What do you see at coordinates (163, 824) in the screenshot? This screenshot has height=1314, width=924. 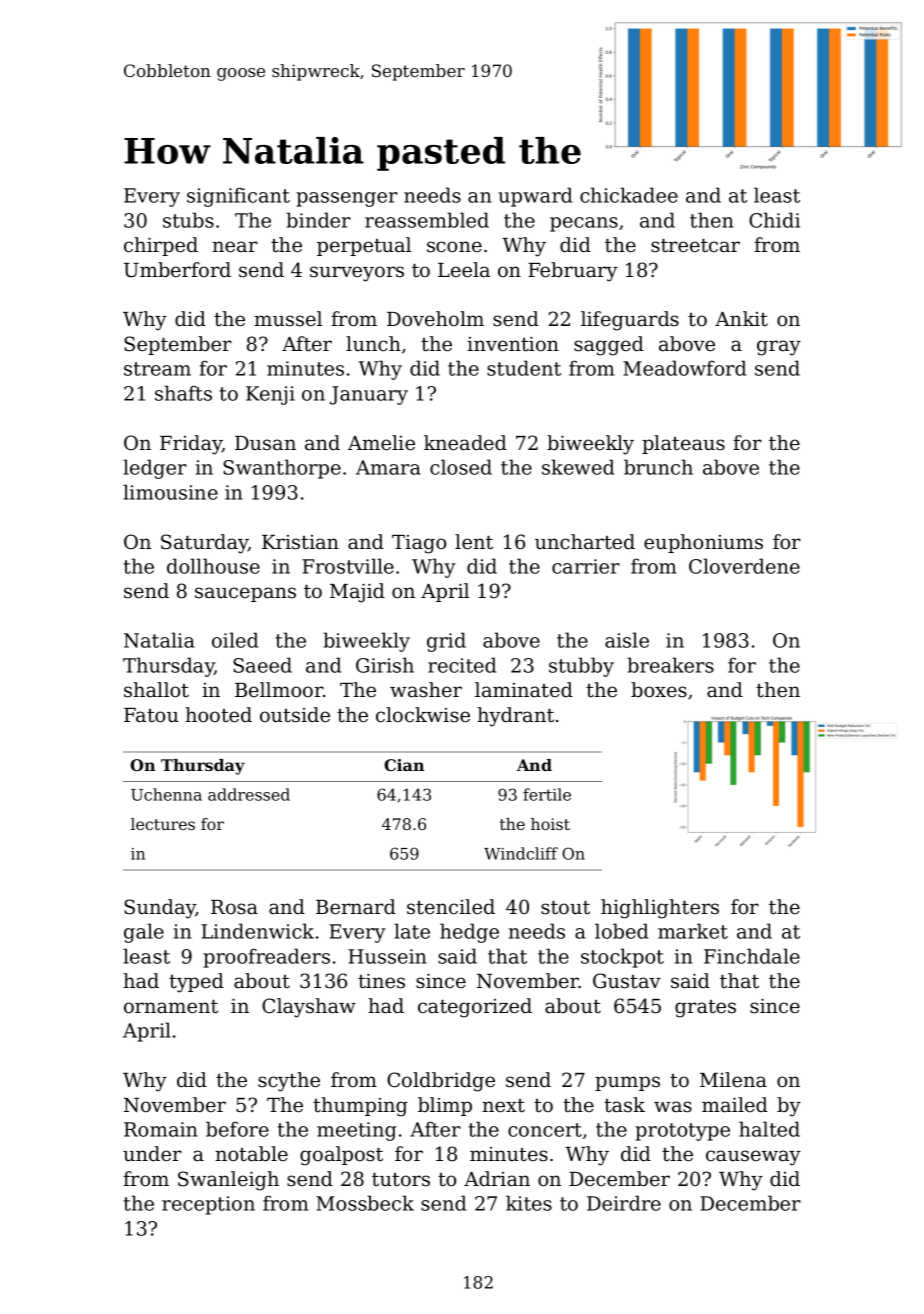 I see `lectures` at bounding box center [163, 824].
